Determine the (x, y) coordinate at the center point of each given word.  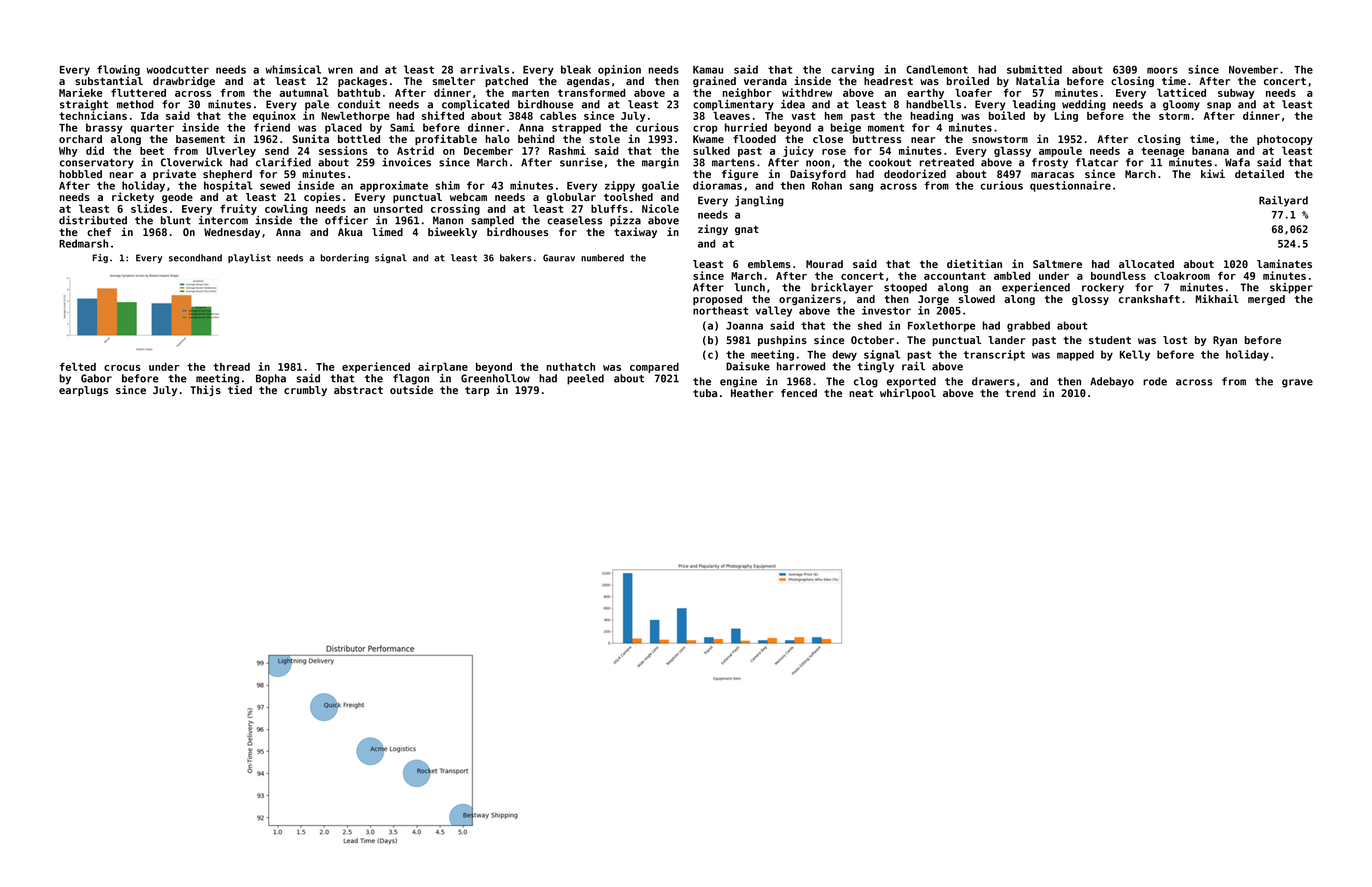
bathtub (359, 93)
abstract (358, 390)
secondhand (195, 258)
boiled (1007, 115)
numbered (602, 258)
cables (558, 116)
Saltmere (1057, 264)
